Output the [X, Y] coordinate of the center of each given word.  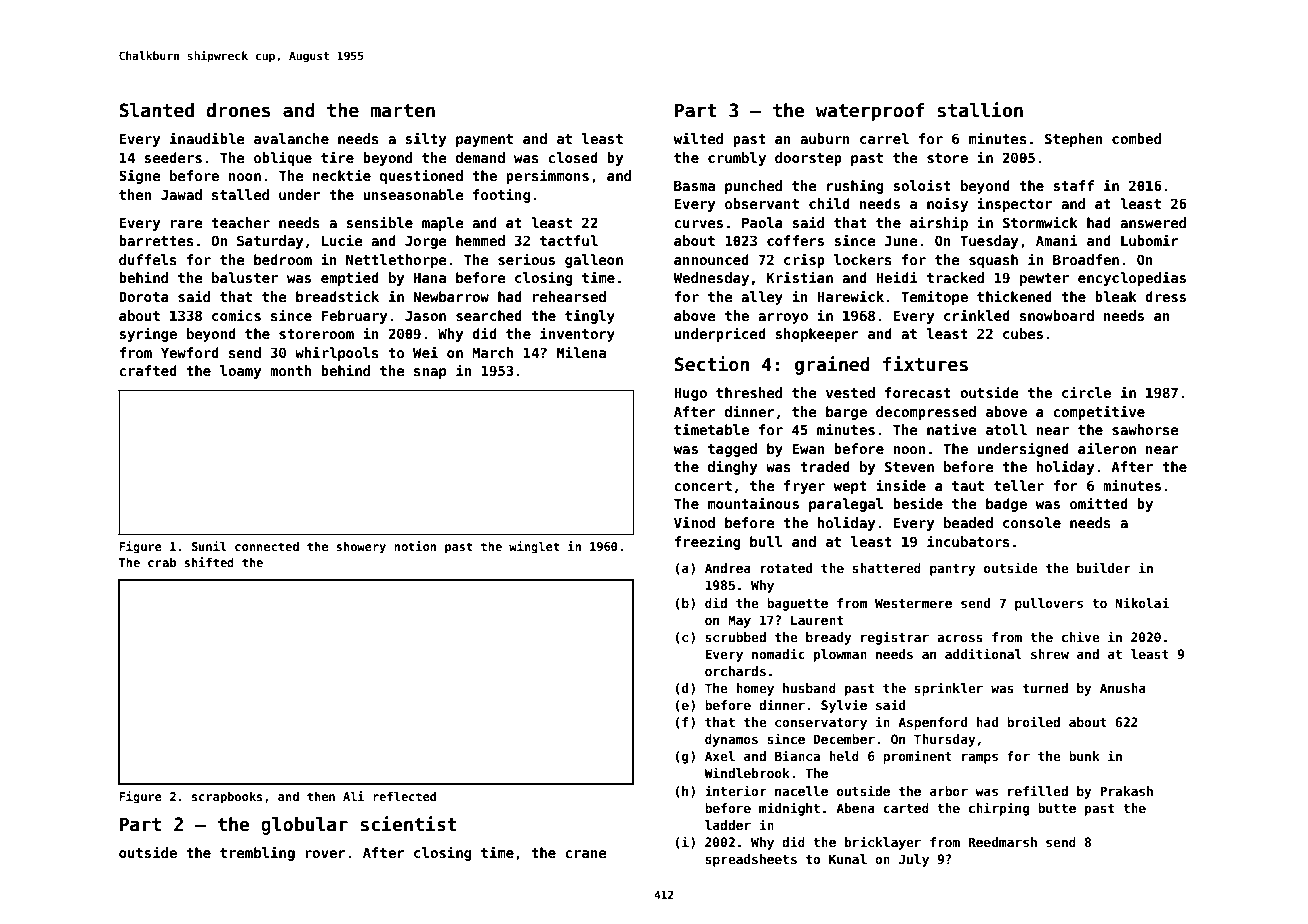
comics [236, 315]
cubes [1023, 333]
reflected [404, 796]
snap [430, 373]
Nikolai [1142, 602]
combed [1136, 138]
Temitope [934, 297]
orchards [735, 671]
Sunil [209, 546]
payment [484, 140]
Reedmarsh [1002, 842]
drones [238, 110]
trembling [257, 853]
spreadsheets [751, 860]
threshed [749, 392]
